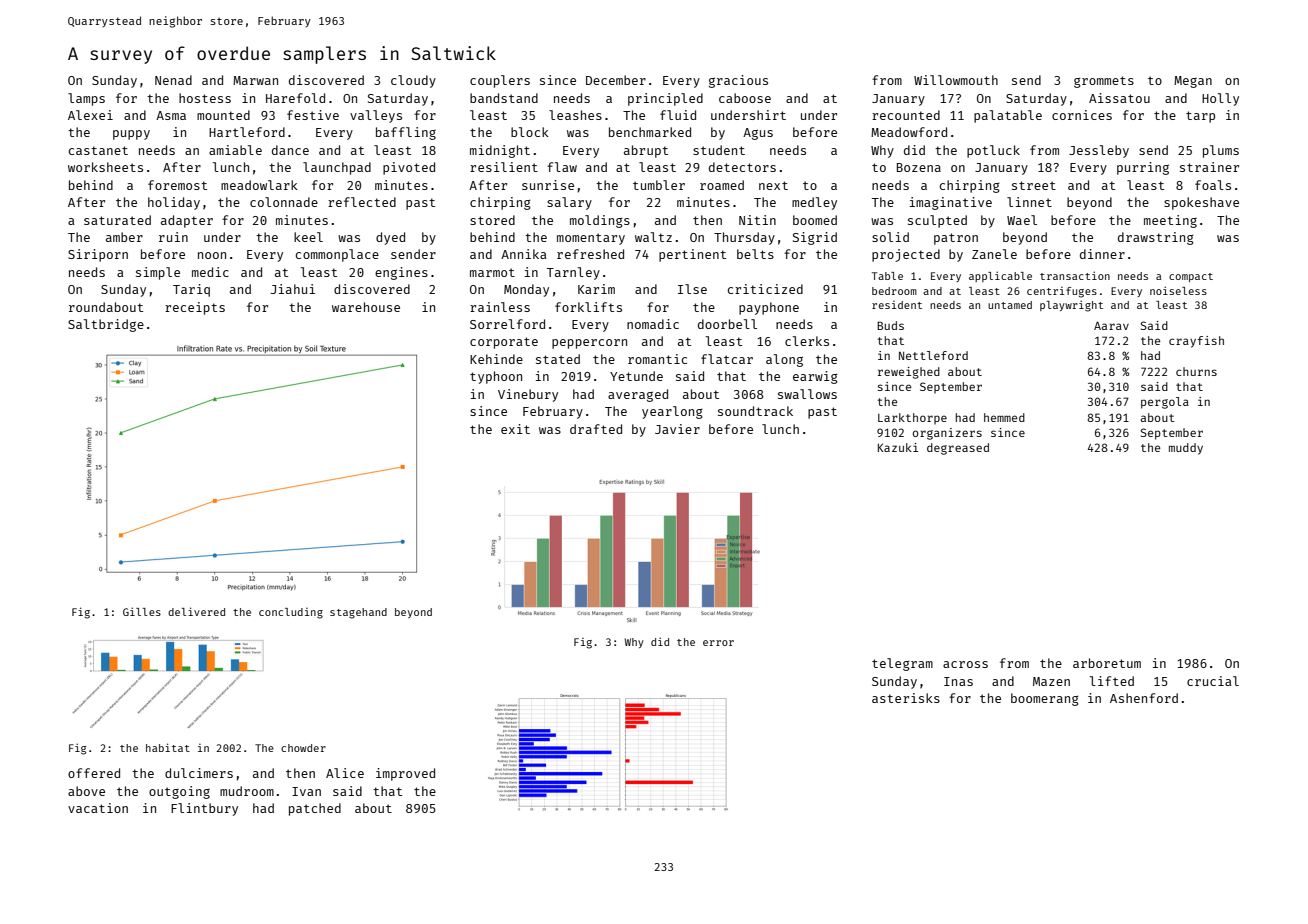  Describe the element at coordinates (1186, 449) in the screenshot. I see `muddy` at that location.
